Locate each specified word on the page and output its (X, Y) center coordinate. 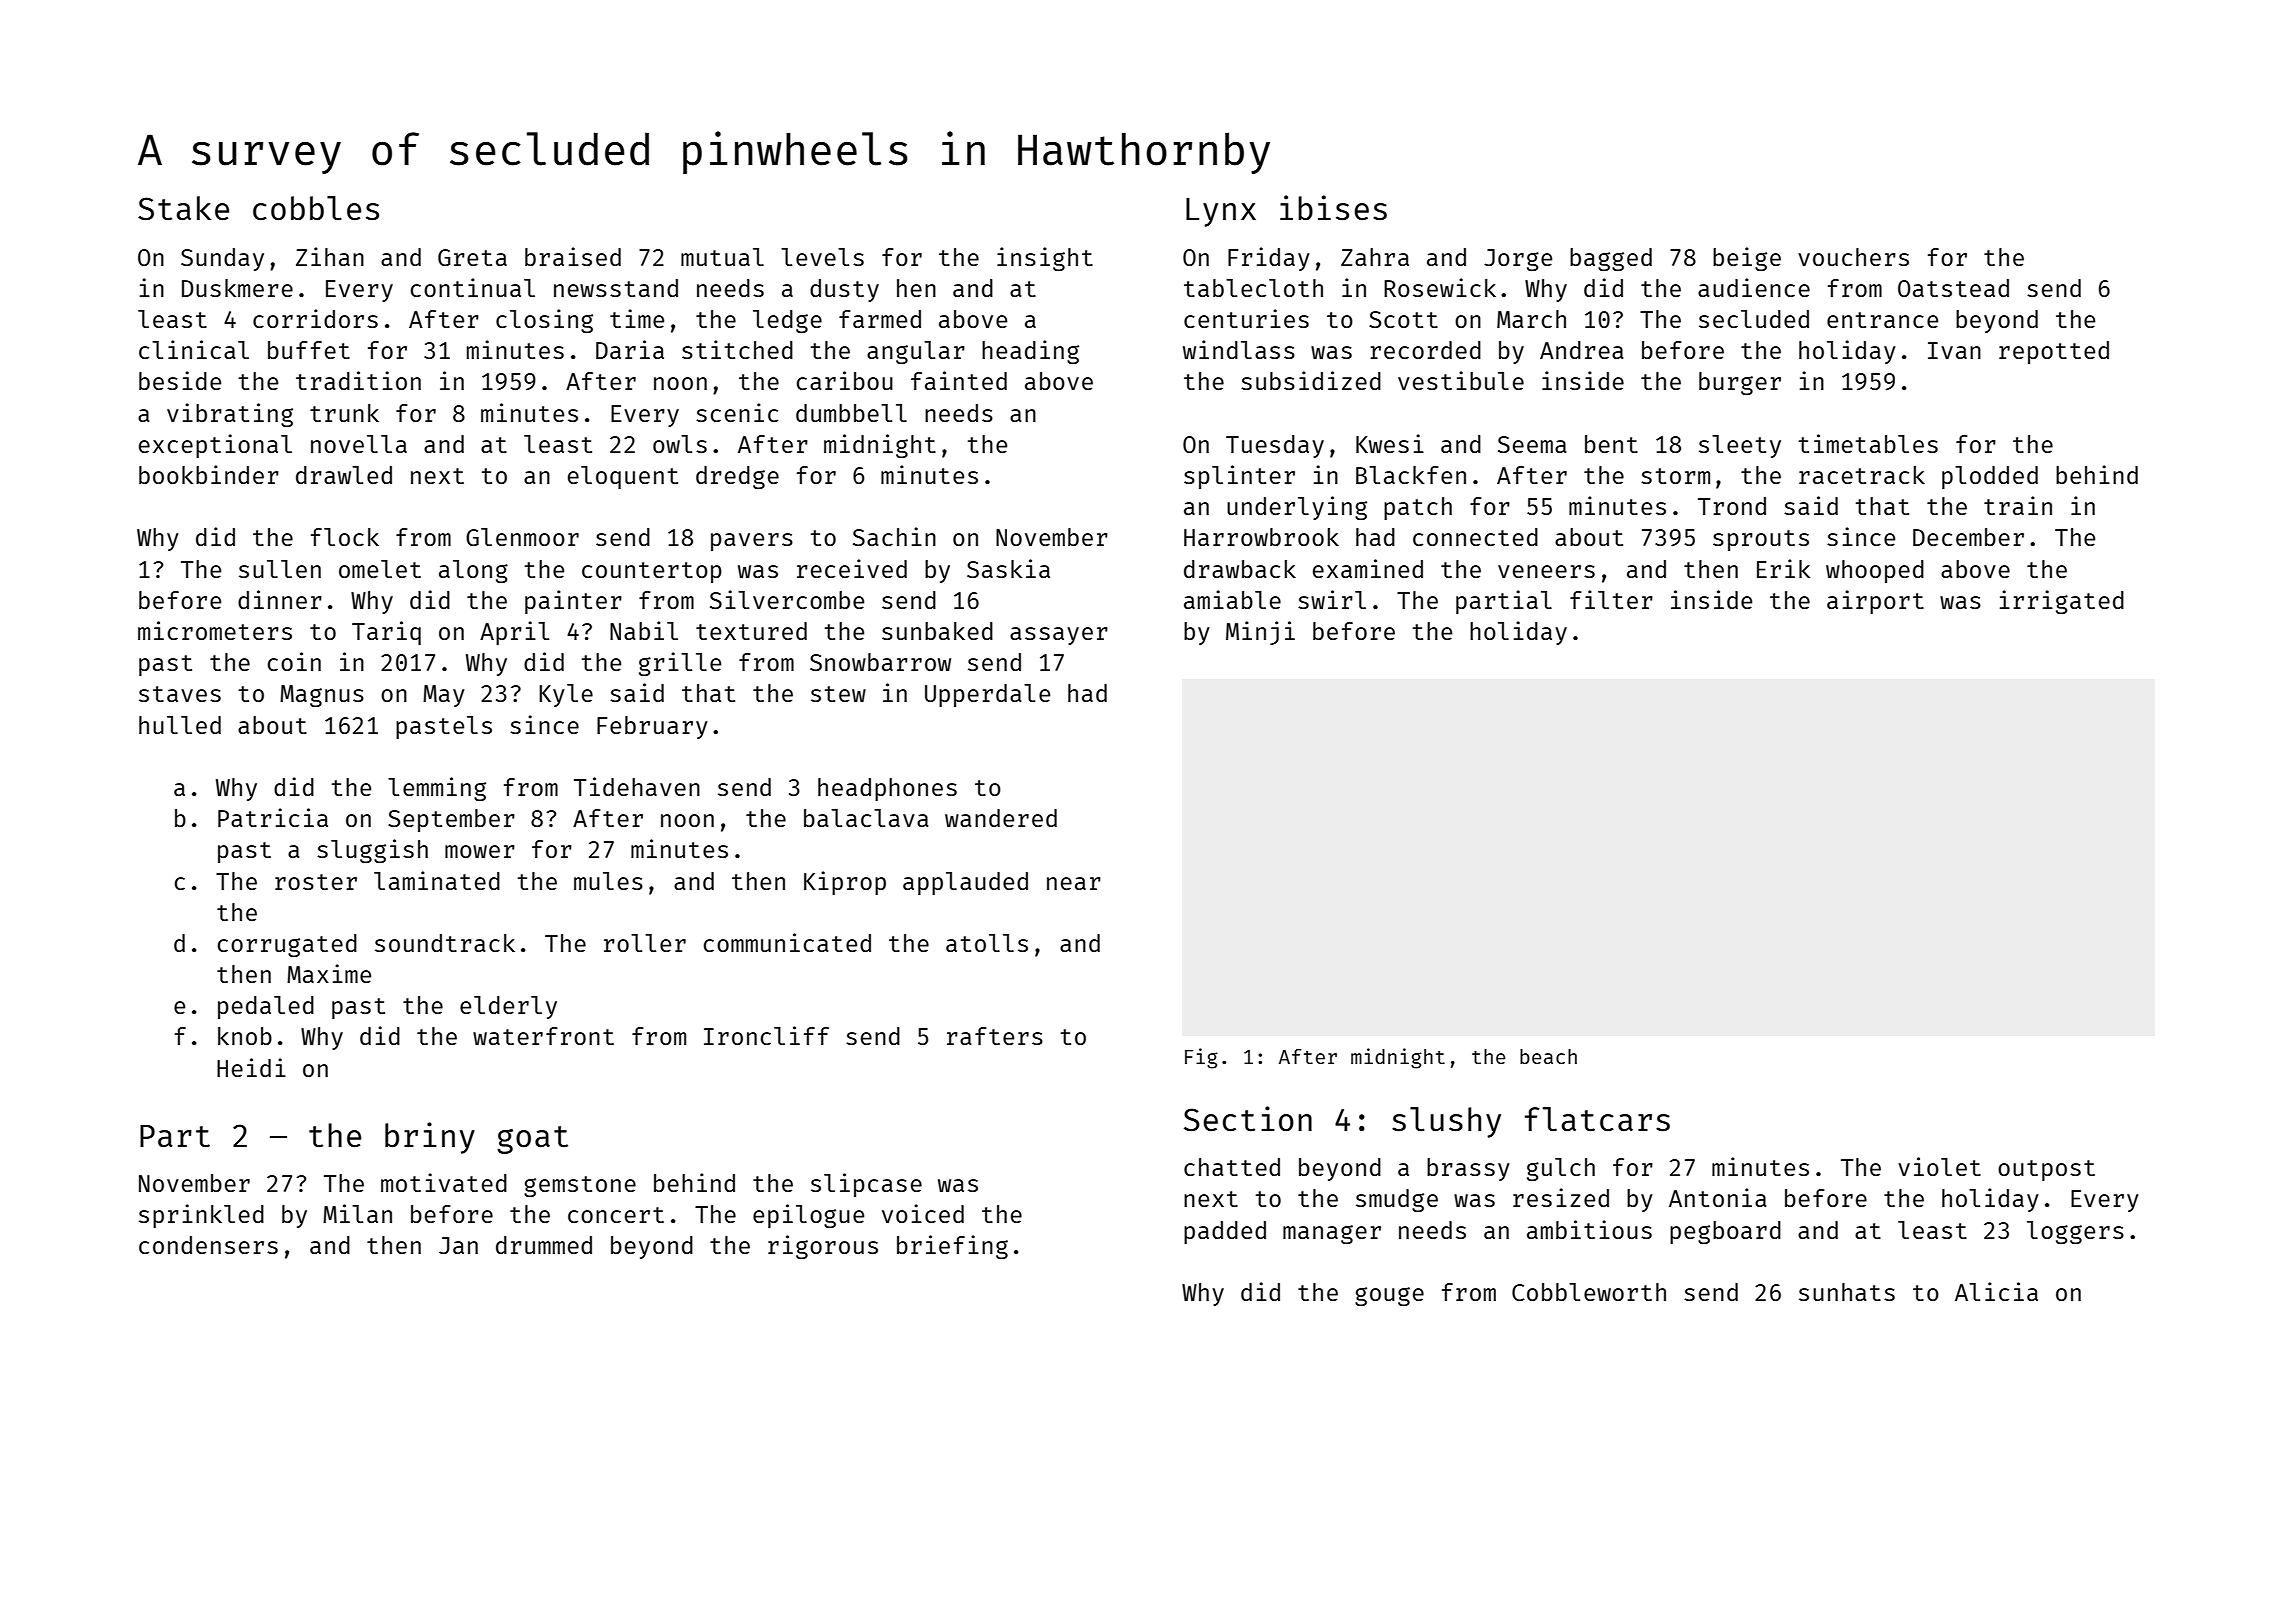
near (1074, 883)
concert (616, 1215)
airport (1875, 602)
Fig (1201, 1058)
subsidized (1311, 380)
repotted (2054, 352)
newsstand (616, 288)
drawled (344, 475)
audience (1754, 287)
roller (645, 943)
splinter (1239, 477)
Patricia (273, 817)
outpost (2046, 1170)
